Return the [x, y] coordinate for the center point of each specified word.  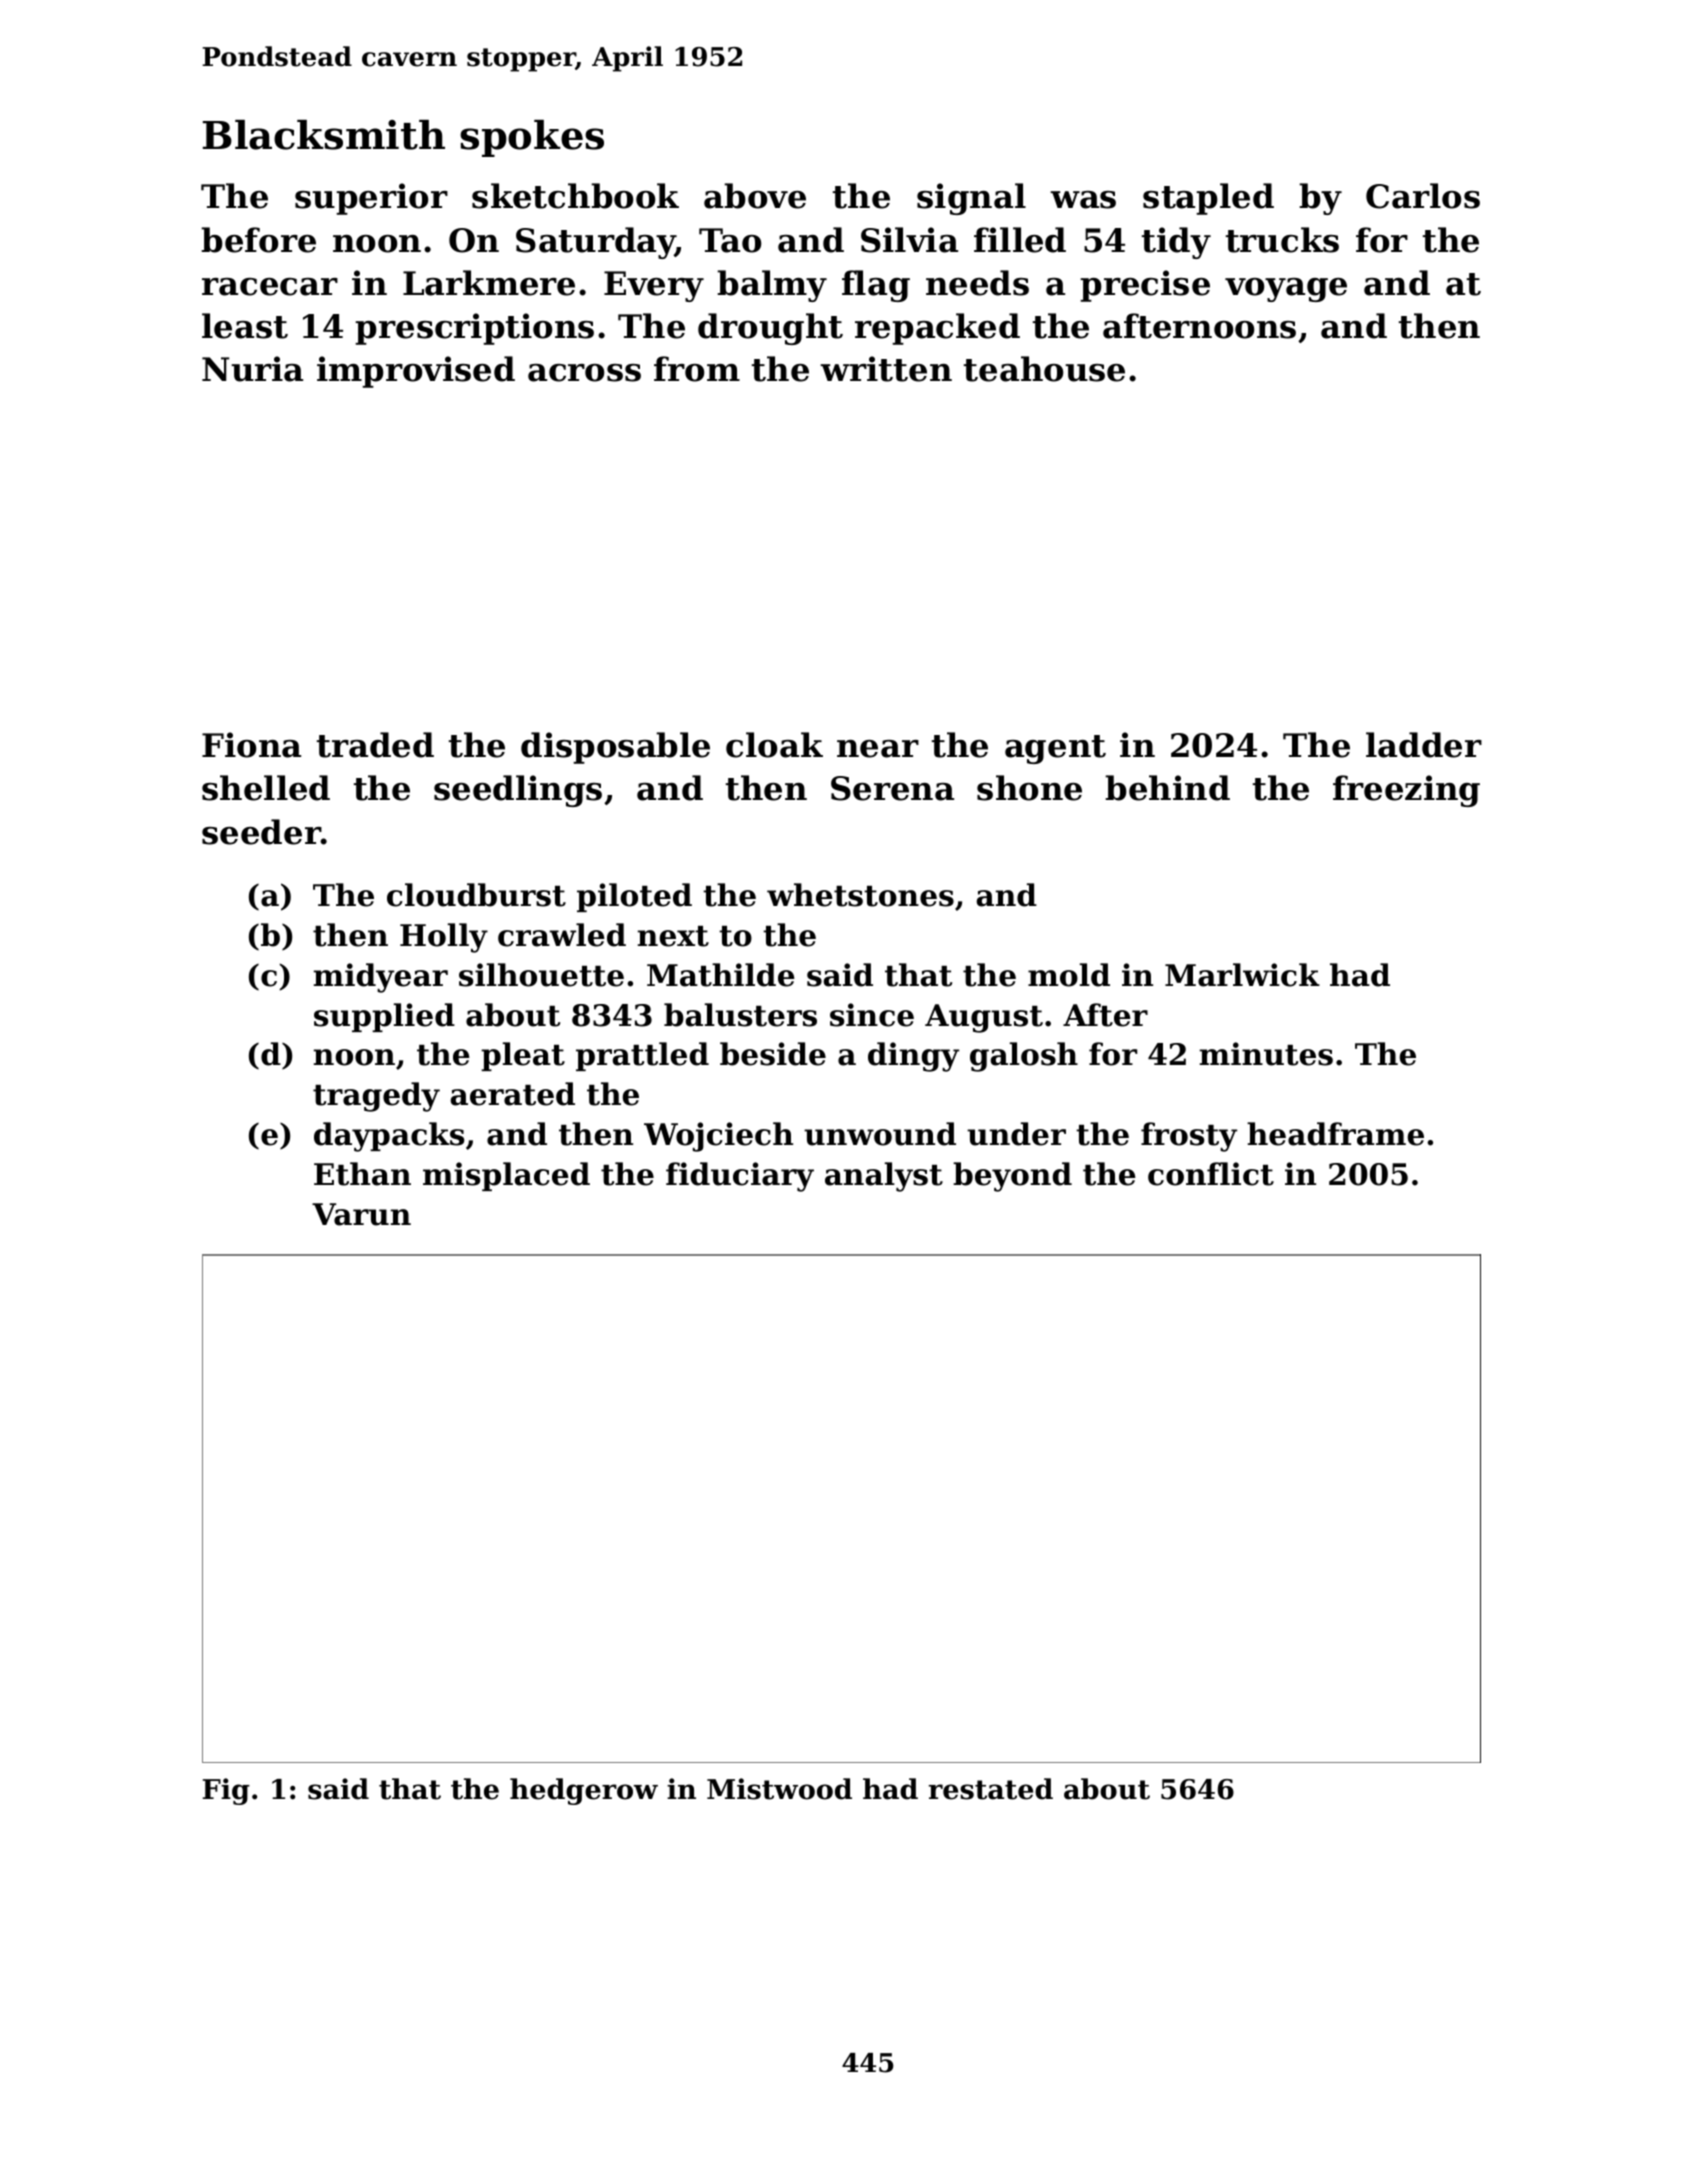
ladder [1424, 745]
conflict [1211, 1174]
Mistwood [779, 1789]
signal [971, 199]
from [697, 369]
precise [1145, 286]
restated [991, 1789]
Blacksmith [324, 135]
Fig [226, 1791]
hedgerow [584, 1791]
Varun [361, 1214]
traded [375, 745]
